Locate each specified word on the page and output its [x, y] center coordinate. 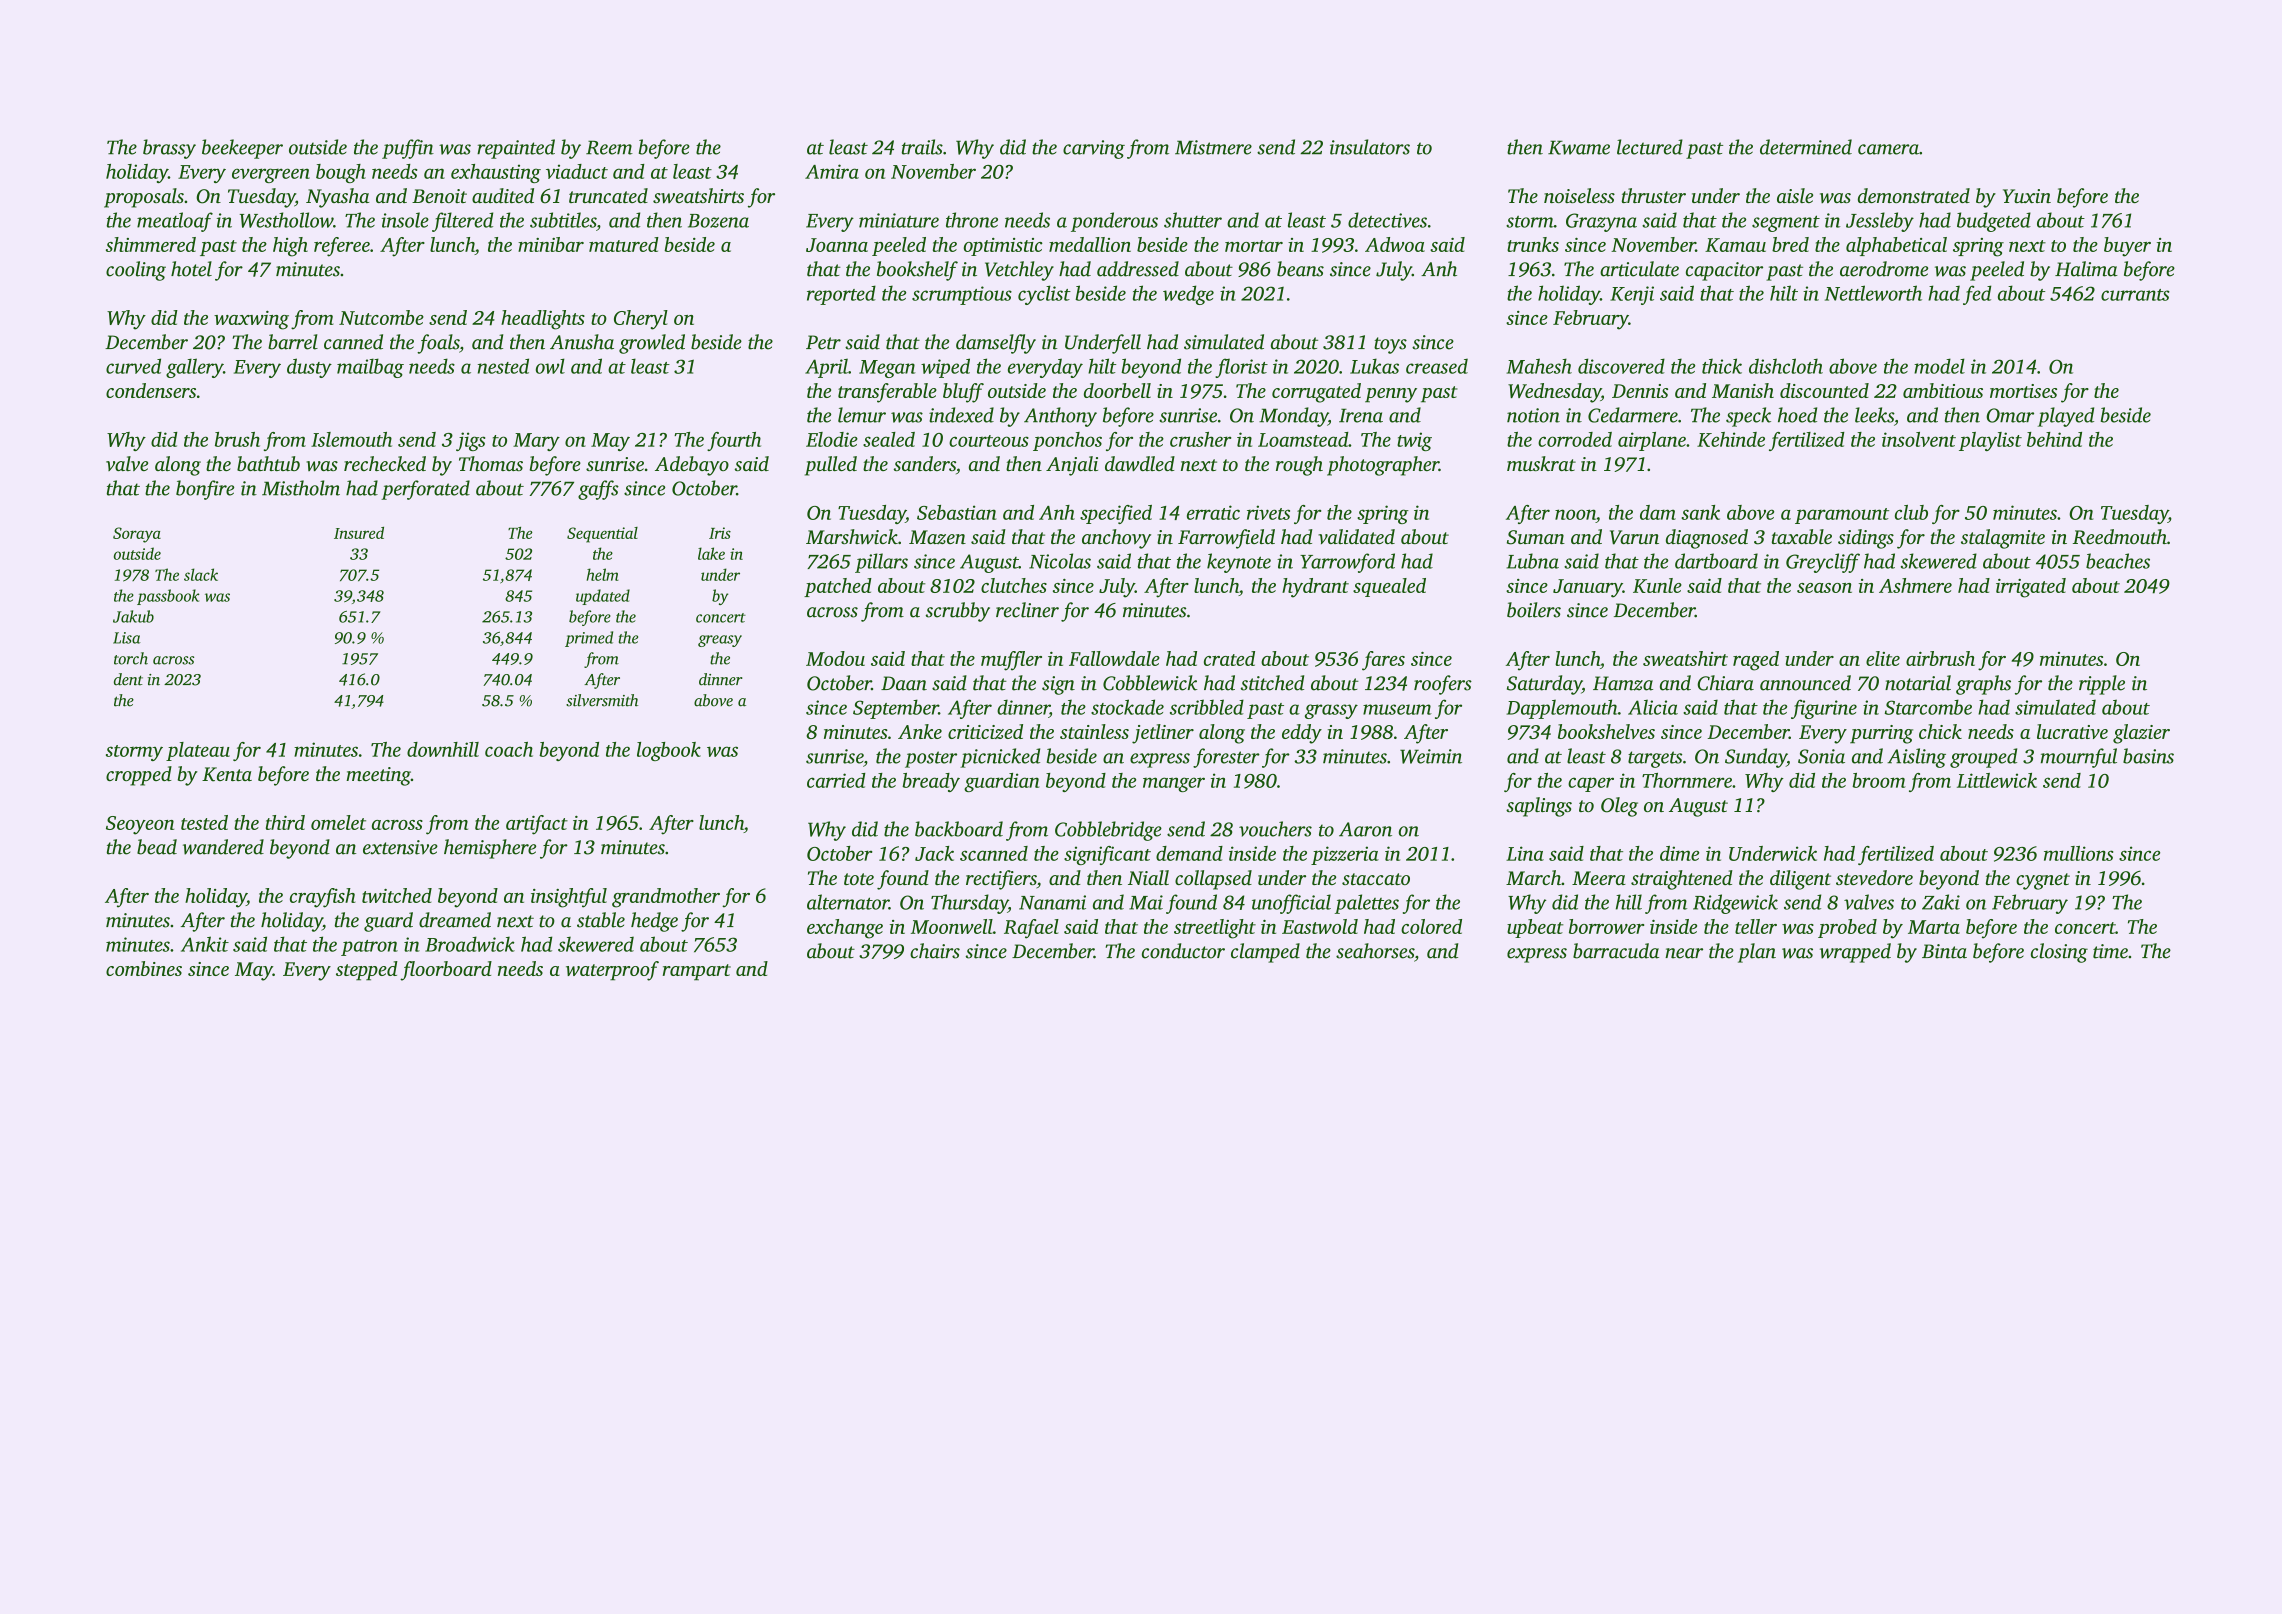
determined [1806, 147]
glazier [2141, 734]
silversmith [602, 700]
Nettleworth [1873, 293]
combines [144, 968]
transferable [887, 393]
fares [1383, 661]
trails [922, 147]
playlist [1990, 441]
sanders [925, 463]
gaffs [598, 490]
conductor [1183, 951]
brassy [169, 149]
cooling [136, 271]
